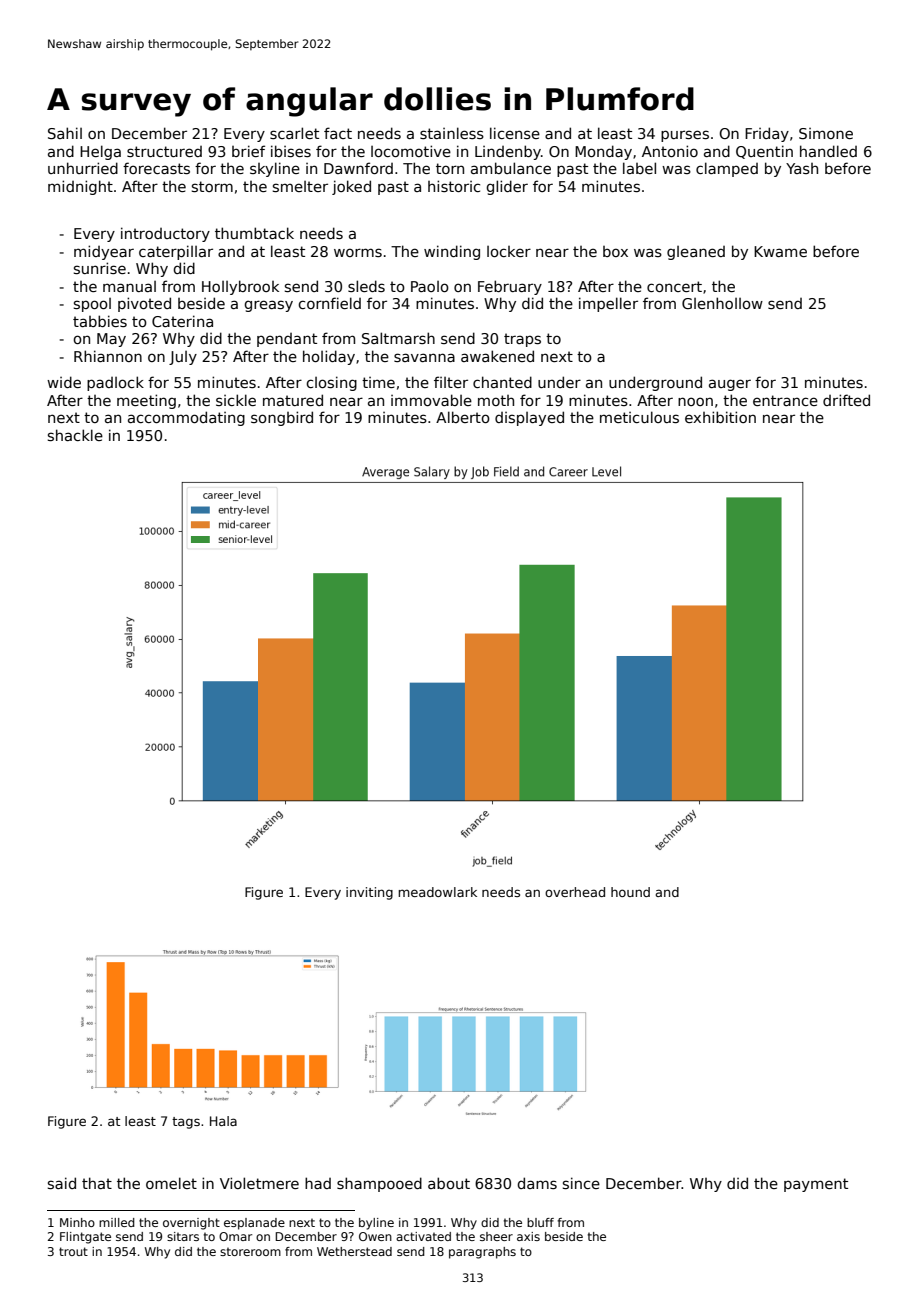  I want to click on accommodating, so click(186, 418).
